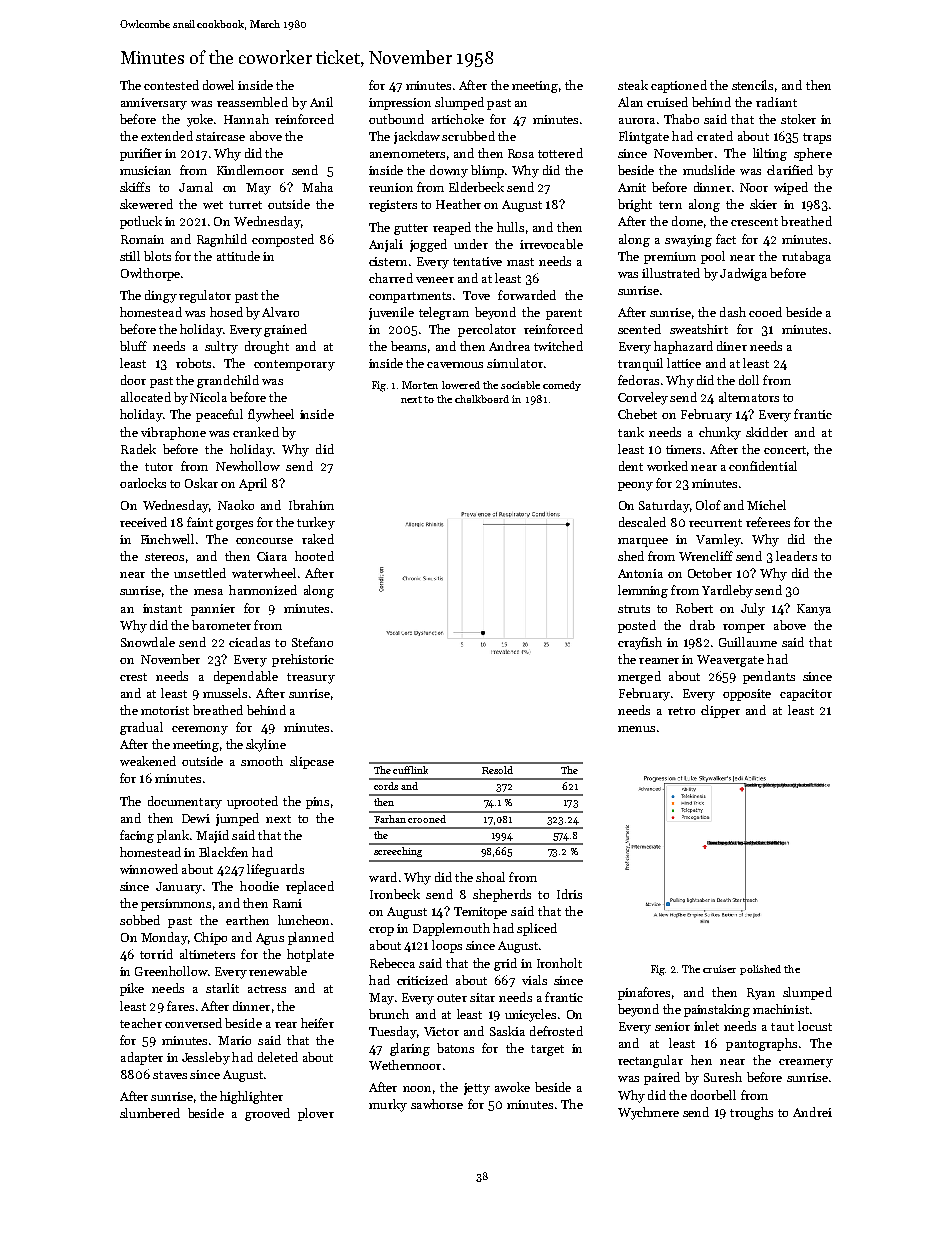  I want to click on radiant, so click(776, 102).
